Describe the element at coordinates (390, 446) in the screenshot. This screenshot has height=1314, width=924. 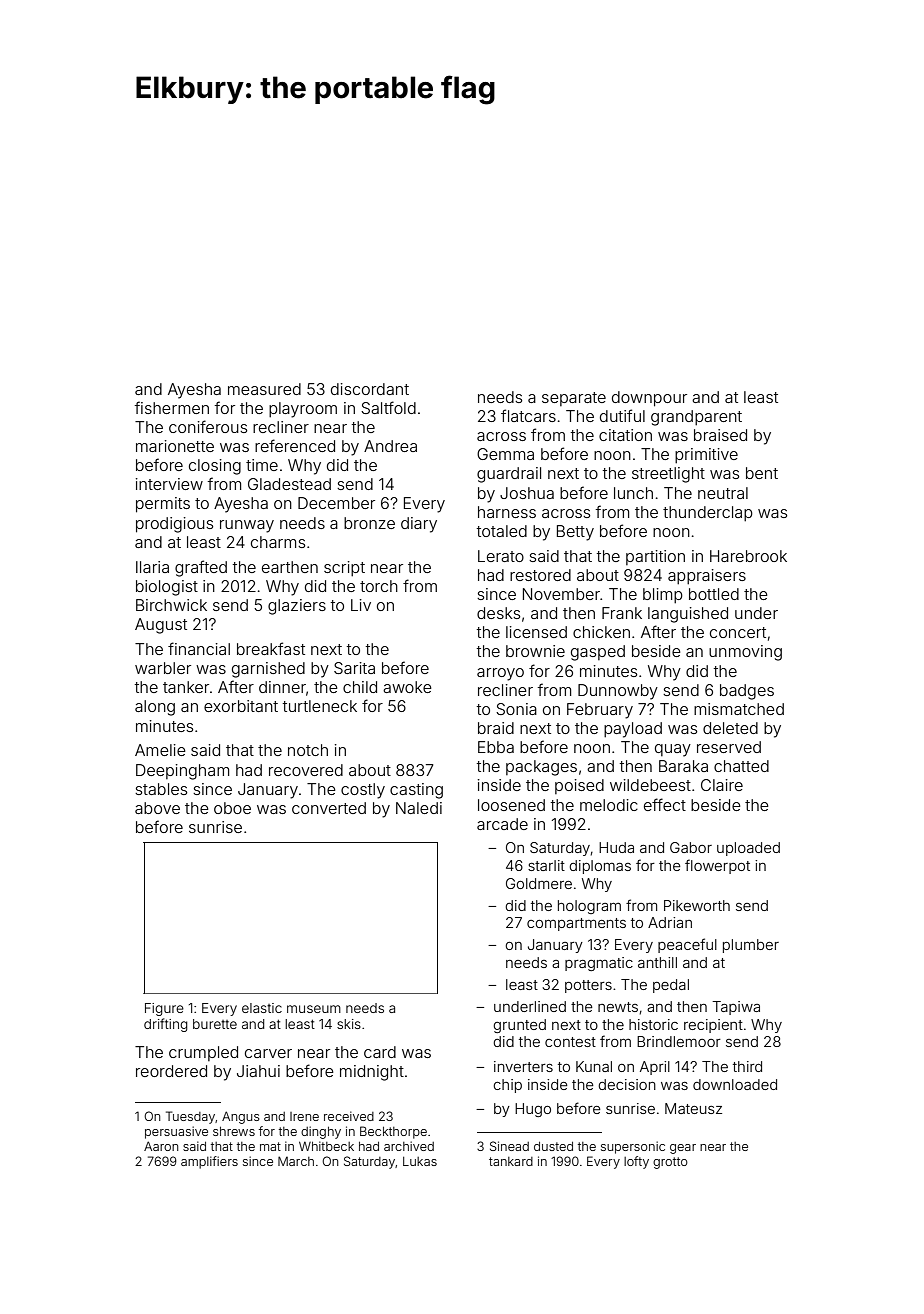
I see `Andrea` at that location.
